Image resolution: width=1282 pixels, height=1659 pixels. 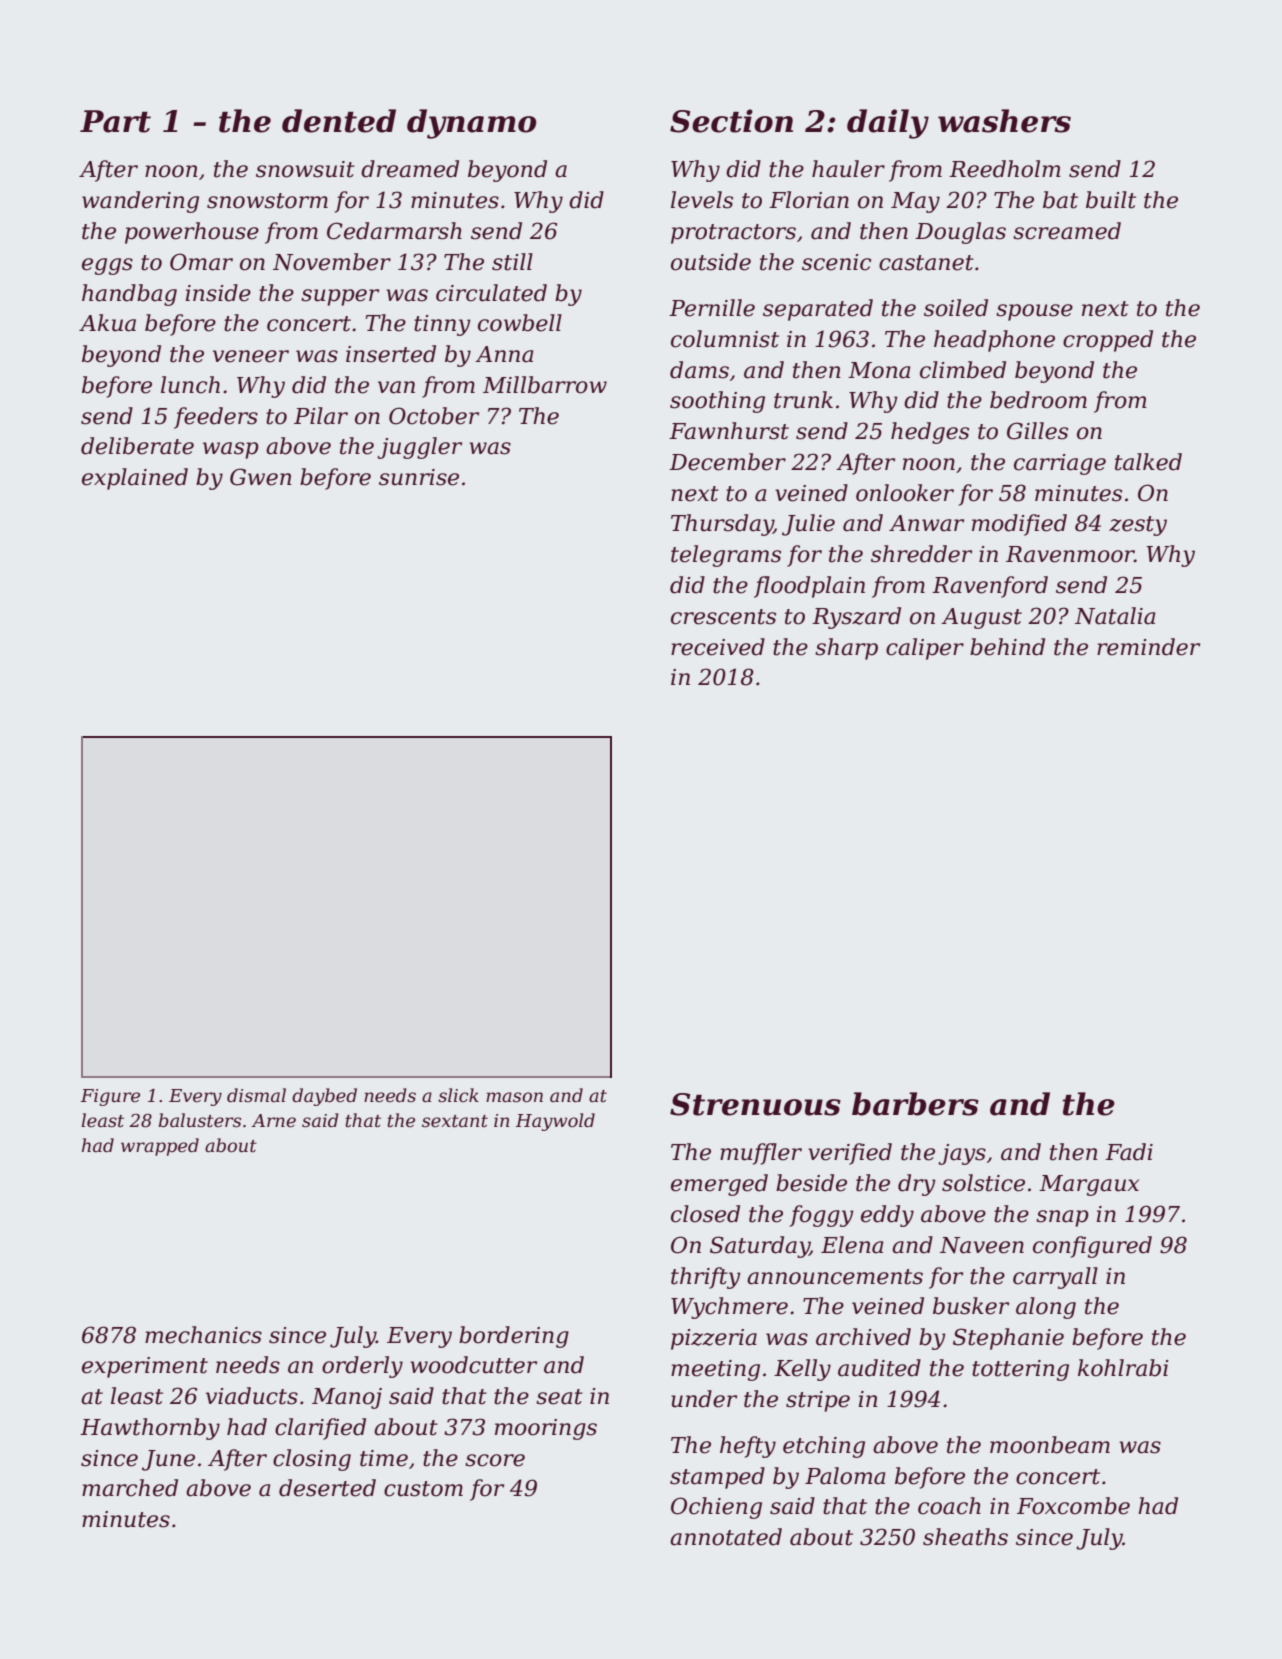 What do you see at coordinates (925, 649) in the document?
I see `caliper` at bounding box center [925, 649].
